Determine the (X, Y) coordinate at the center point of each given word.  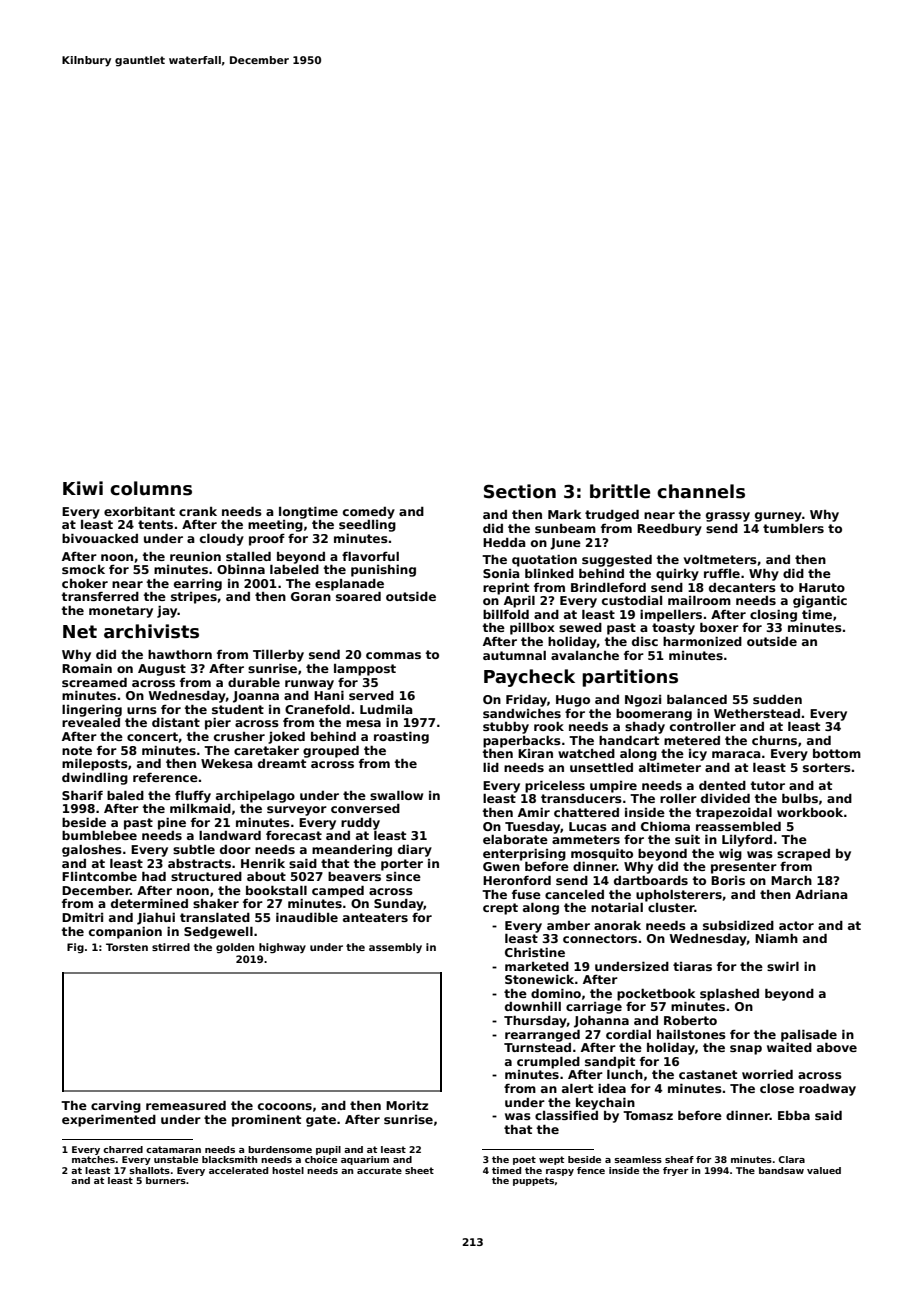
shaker (216, 903)
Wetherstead (757, 713)
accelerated (238, 1170)
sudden (777, 699)
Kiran (535, 753)
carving (116, 1107)
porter (402, 865)
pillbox (532, 629)
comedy (369, 513)
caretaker (266, 750)
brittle (620, 491)
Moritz (407, 1105)
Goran (311, 596)
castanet (708, 1074)
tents (155, 524)
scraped (803, 855)
